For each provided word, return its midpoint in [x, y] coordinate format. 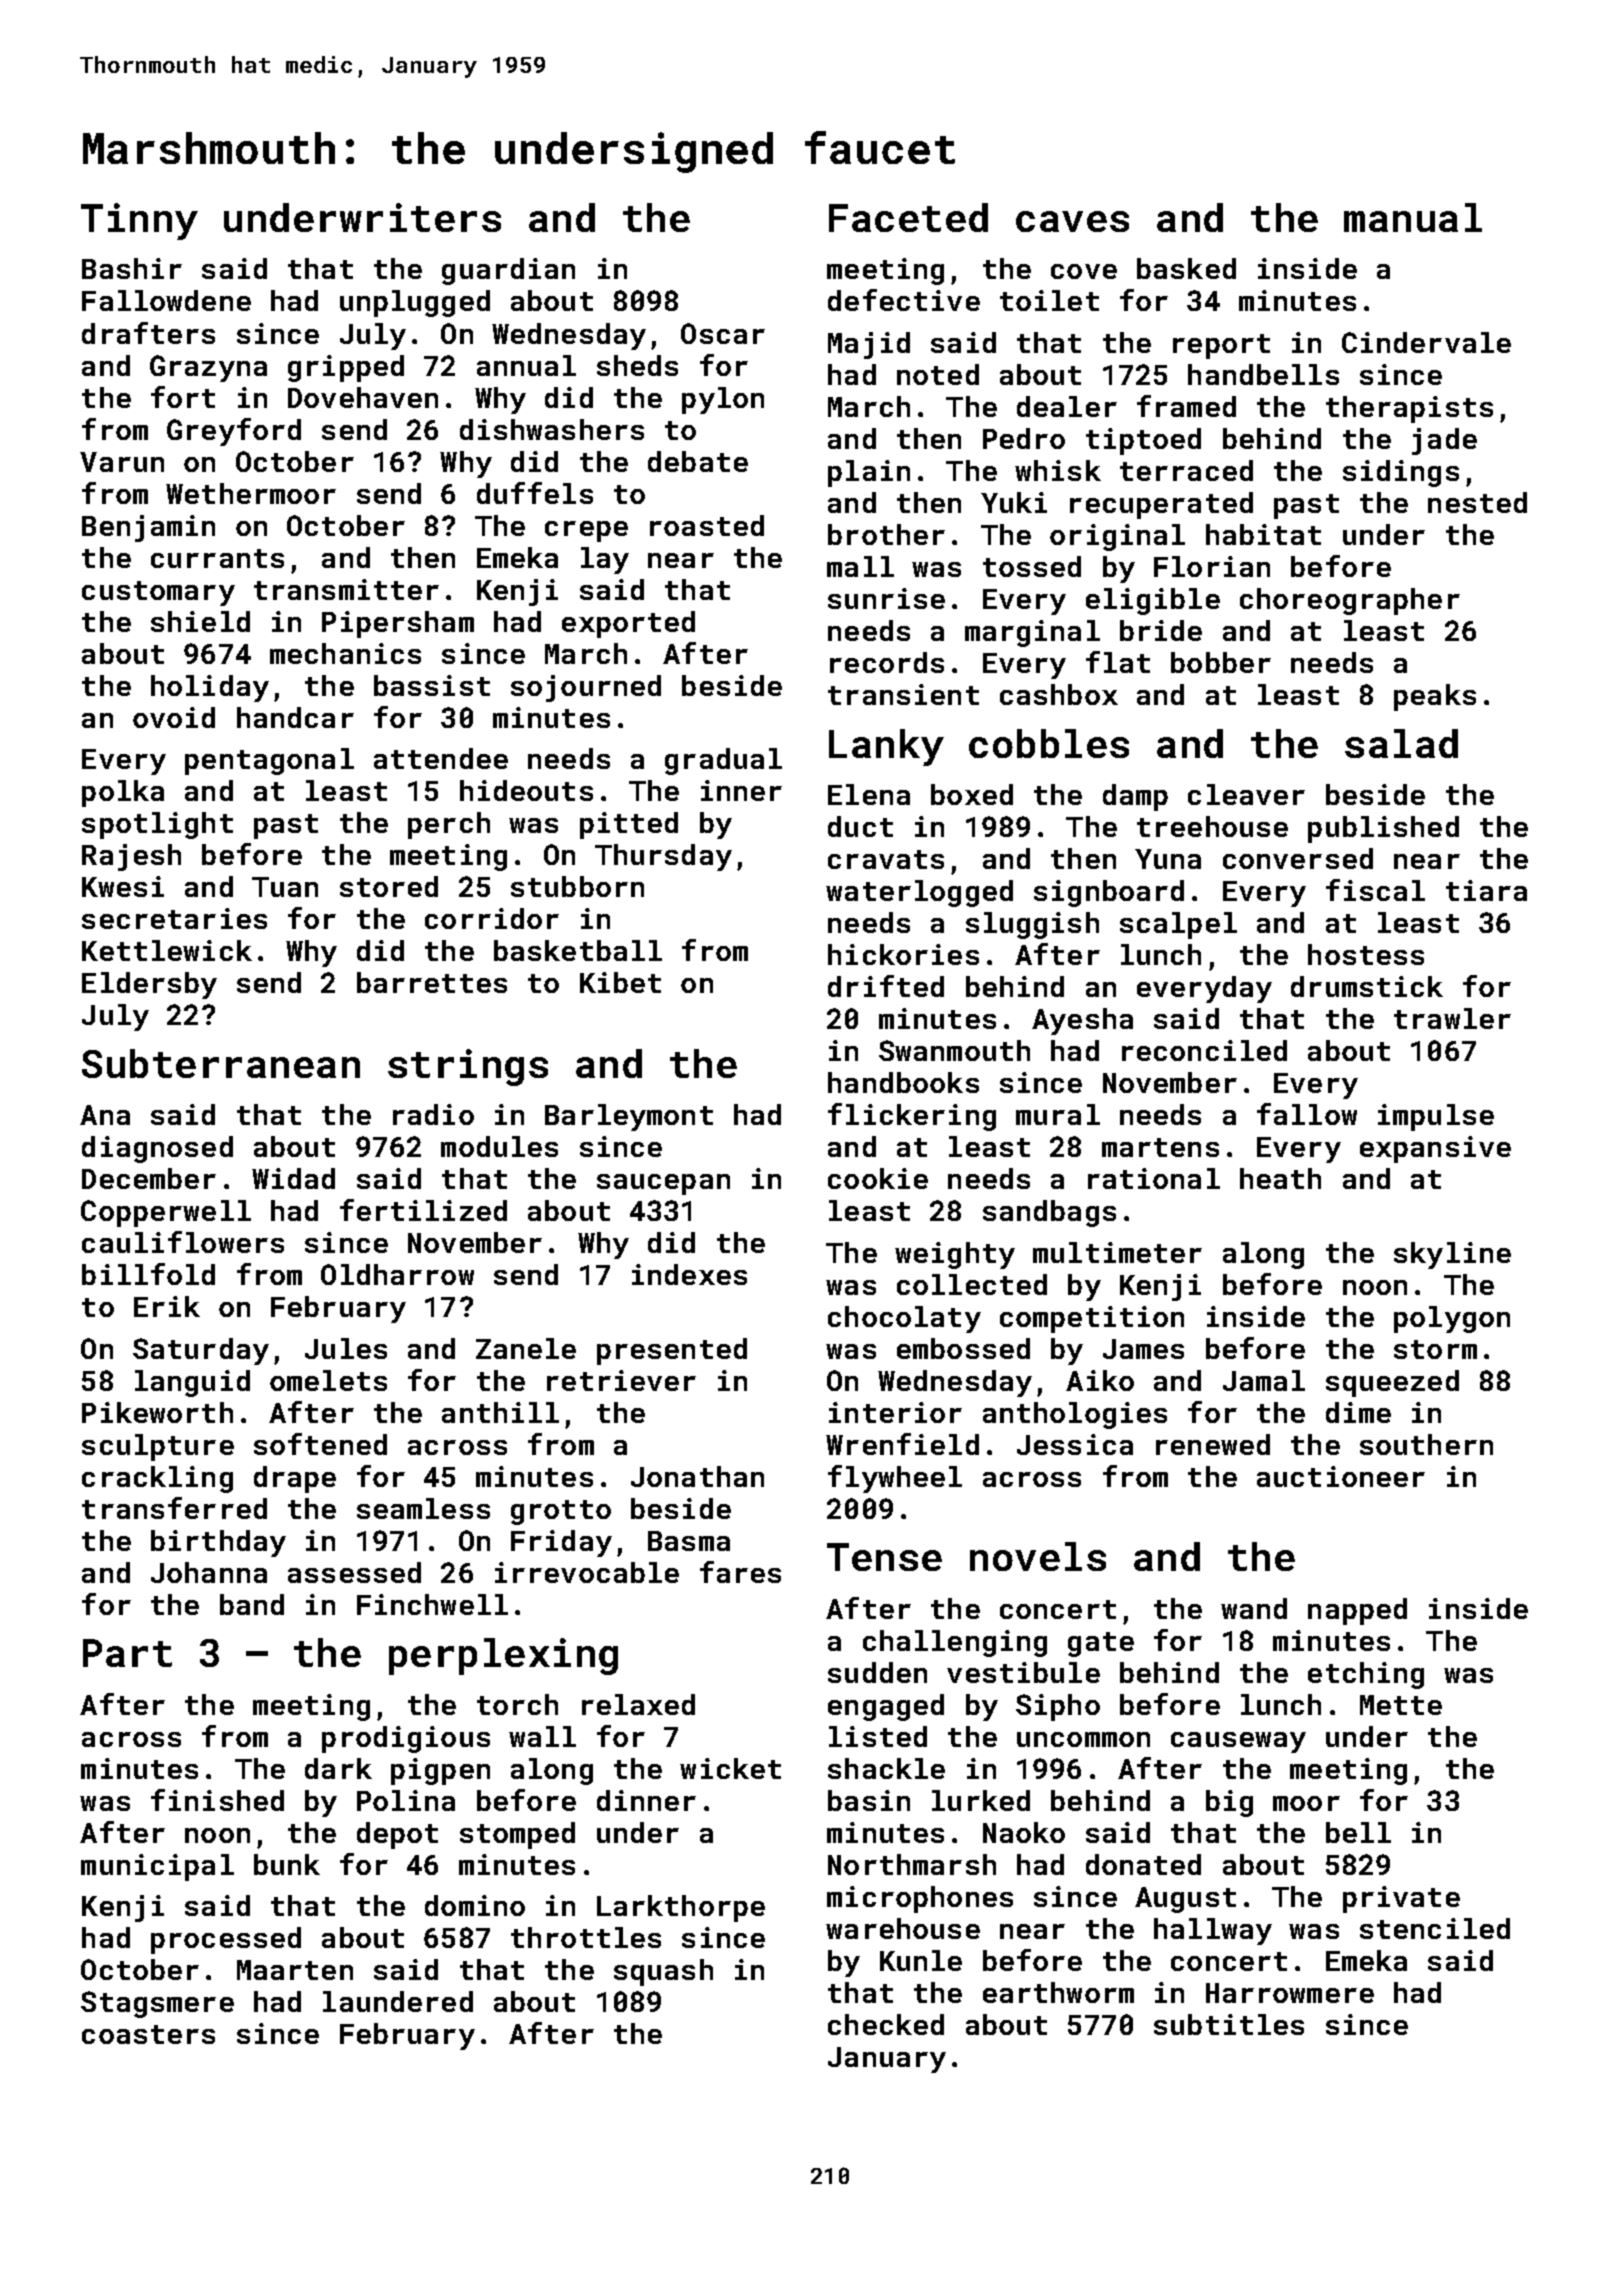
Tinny [139, 221]
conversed [1298, 858]
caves [1072, 221]
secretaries [174, 918]
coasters [148, 2034]
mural [1058, 1114]
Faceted [908, 217]
